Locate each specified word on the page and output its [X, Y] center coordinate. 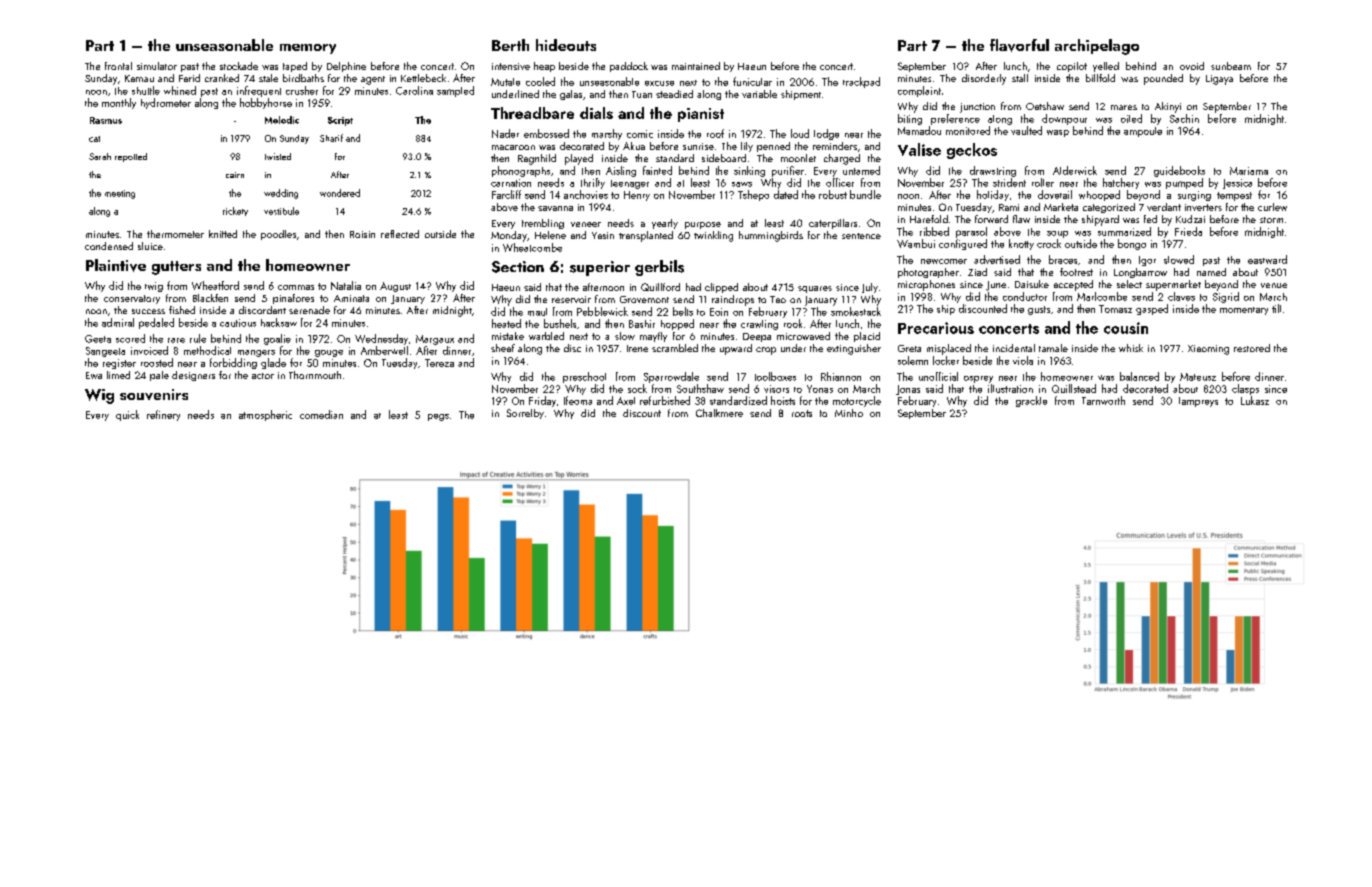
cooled [540, 81]
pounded [1163, 79]
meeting [120, 194]
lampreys [1198, 402]
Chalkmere [719, 413]
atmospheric [265, 415]
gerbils [659, 268]
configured [963, 244]
